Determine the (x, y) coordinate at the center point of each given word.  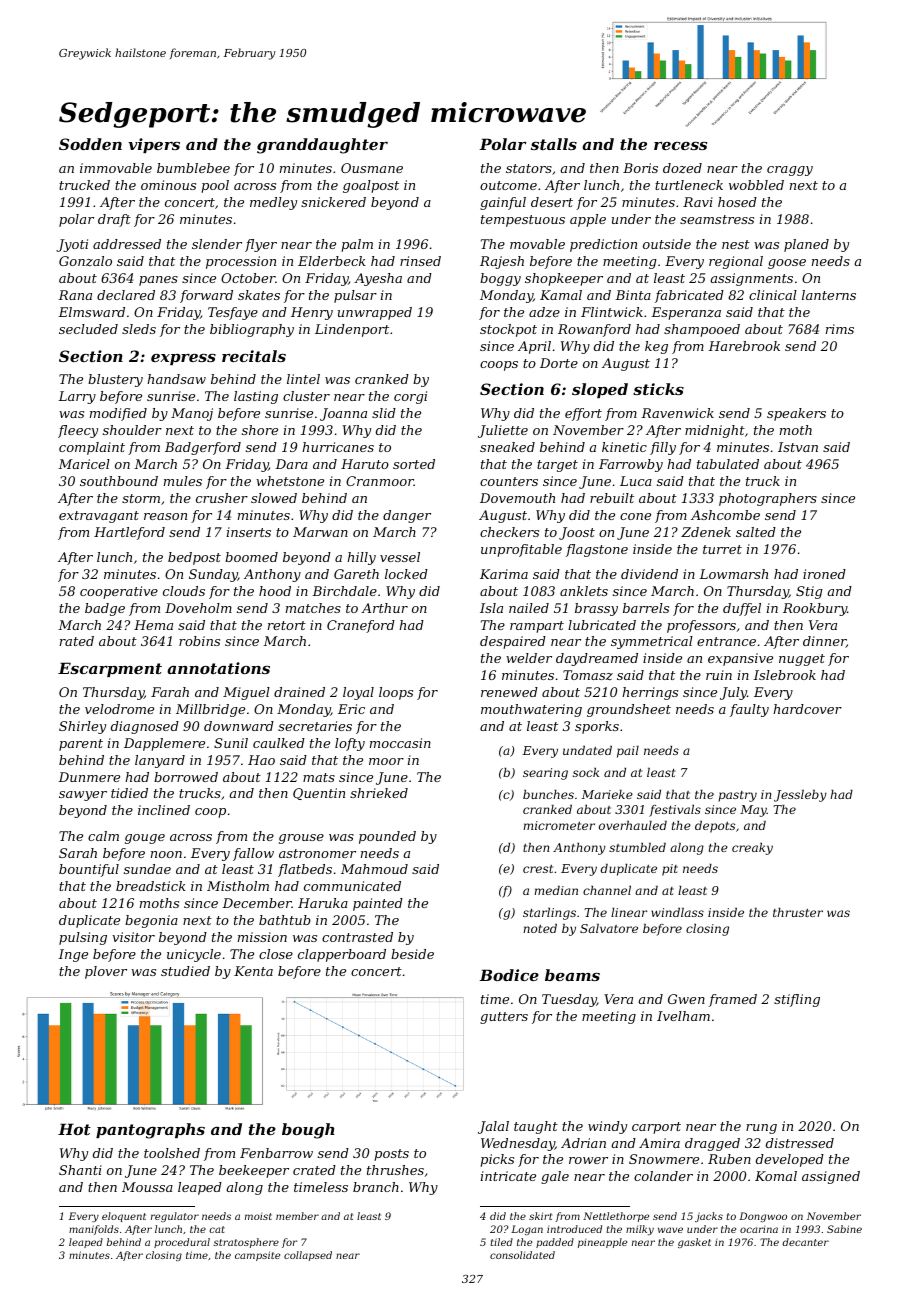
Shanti (80, 1170)
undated (587, 750)
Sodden (90, 144)
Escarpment (110, 669)
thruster (798, 912)
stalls (554, 144)
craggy (790, 171)
